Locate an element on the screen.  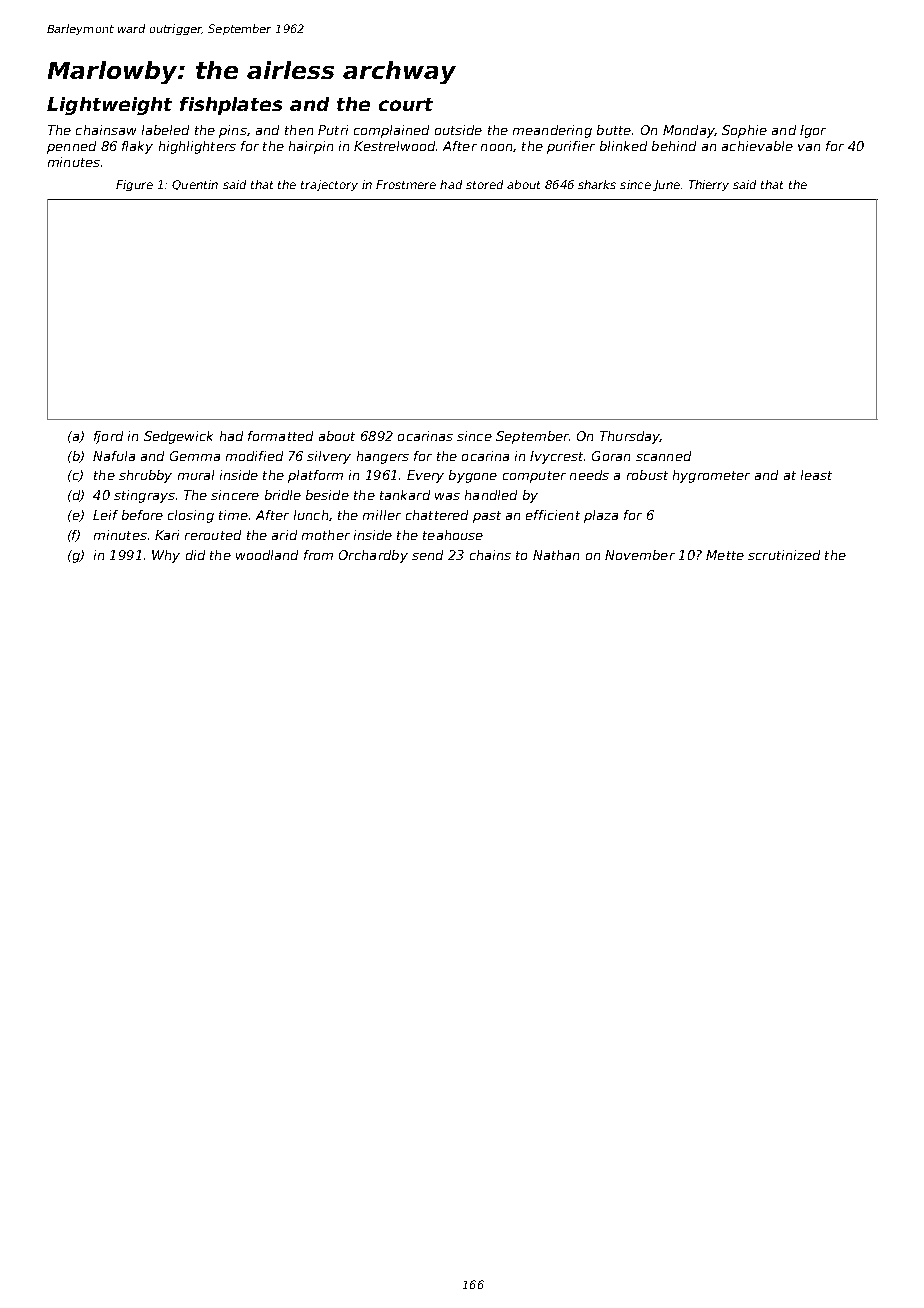
court is located at coordinates (406, 104).
